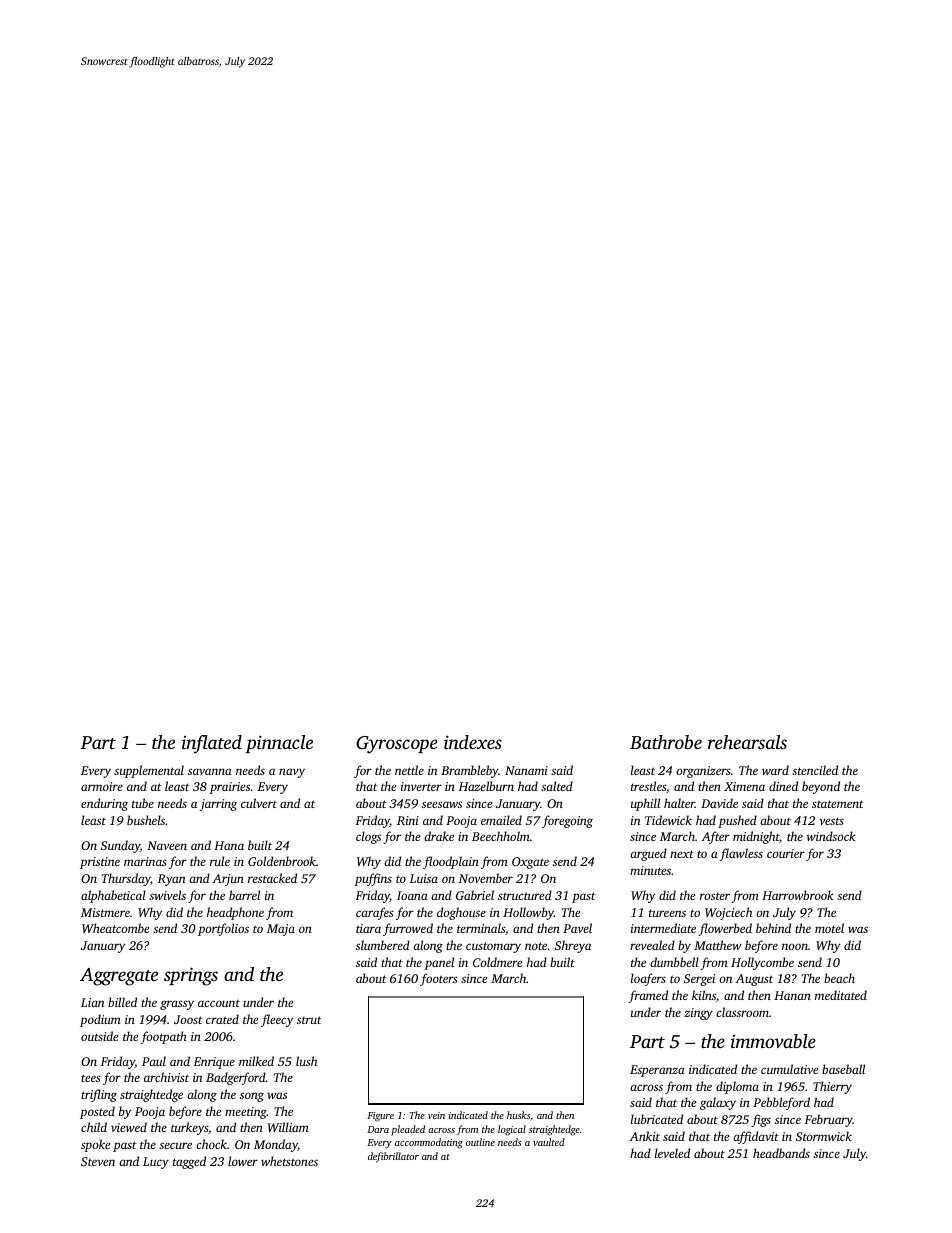 The width and height of the image is (952, 1233). Describe the element at coordinates (798, 895) in the image. I see `Harrowbrook` at that location.
